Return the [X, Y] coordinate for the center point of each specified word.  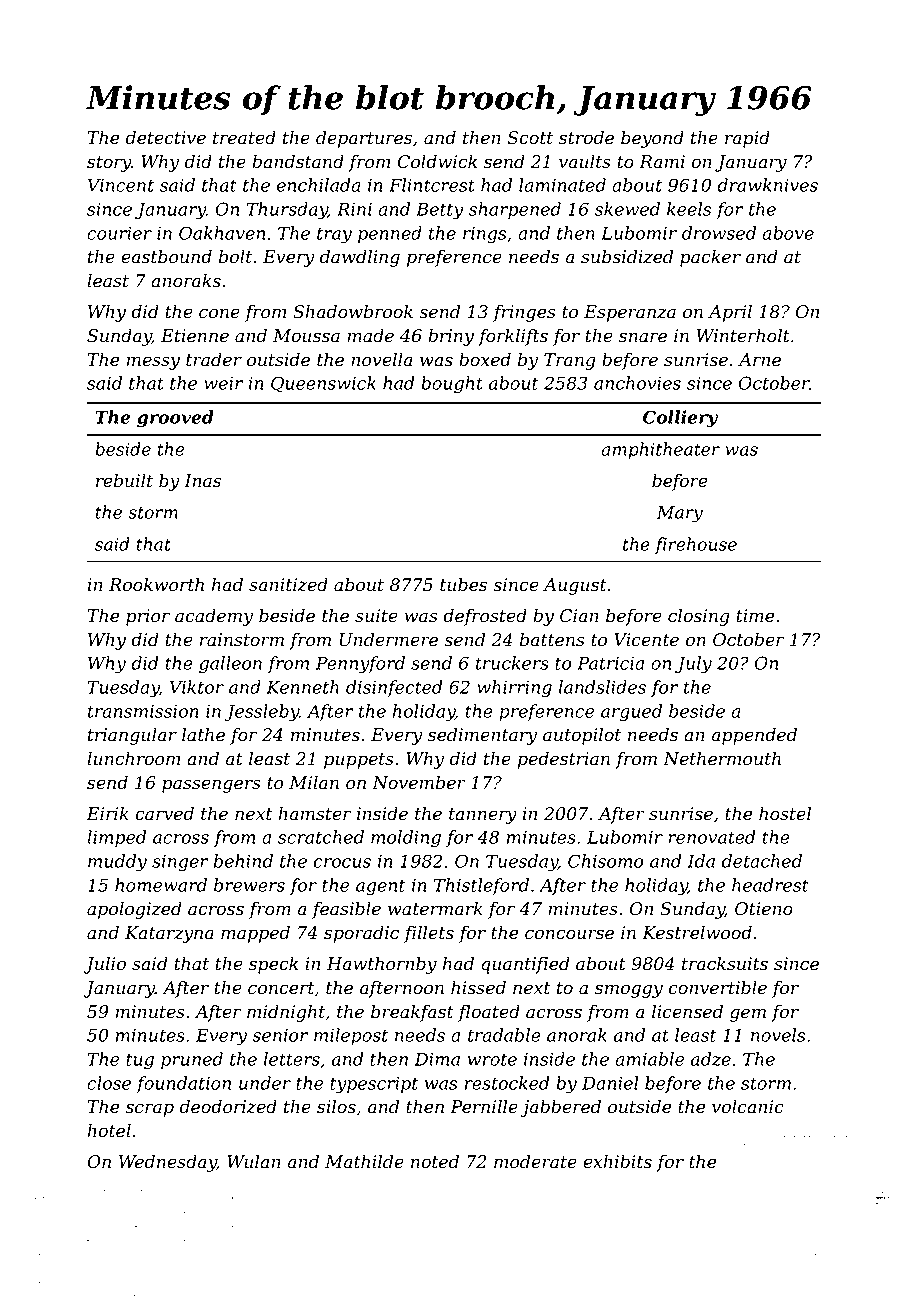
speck [273, 965]
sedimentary [482, 736]
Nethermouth [722, 758]
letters [292, 1059]
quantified [525, 965]
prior [148, 617]
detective [166, 137]
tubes [463, 584]
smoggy [629, 991]
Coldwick [437, 161]
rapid [747, 139]
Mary [680, 514]
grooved [175, 419]
